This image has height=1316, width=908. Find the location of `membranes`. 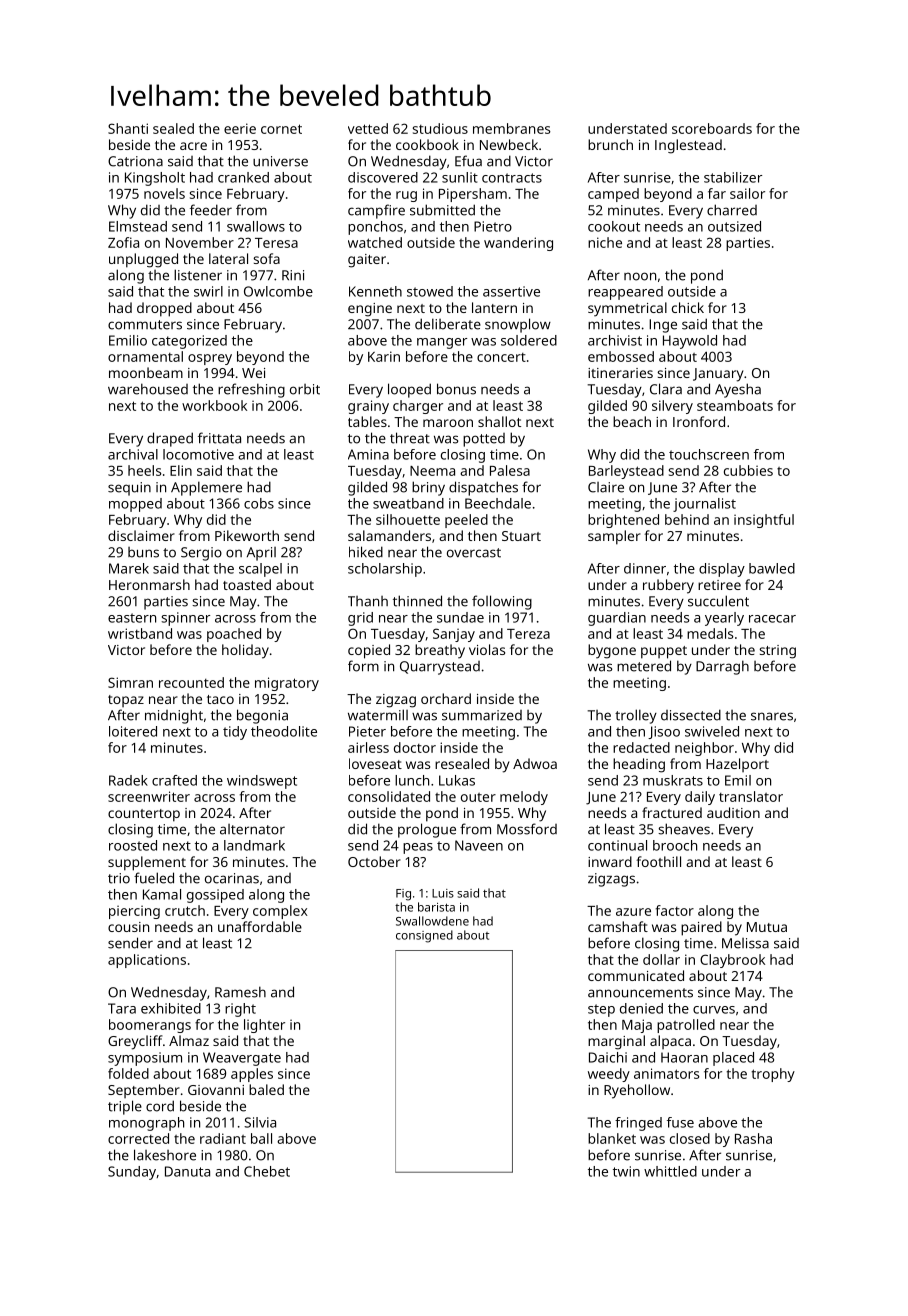

membranes is located at coordinates (512, 128).
